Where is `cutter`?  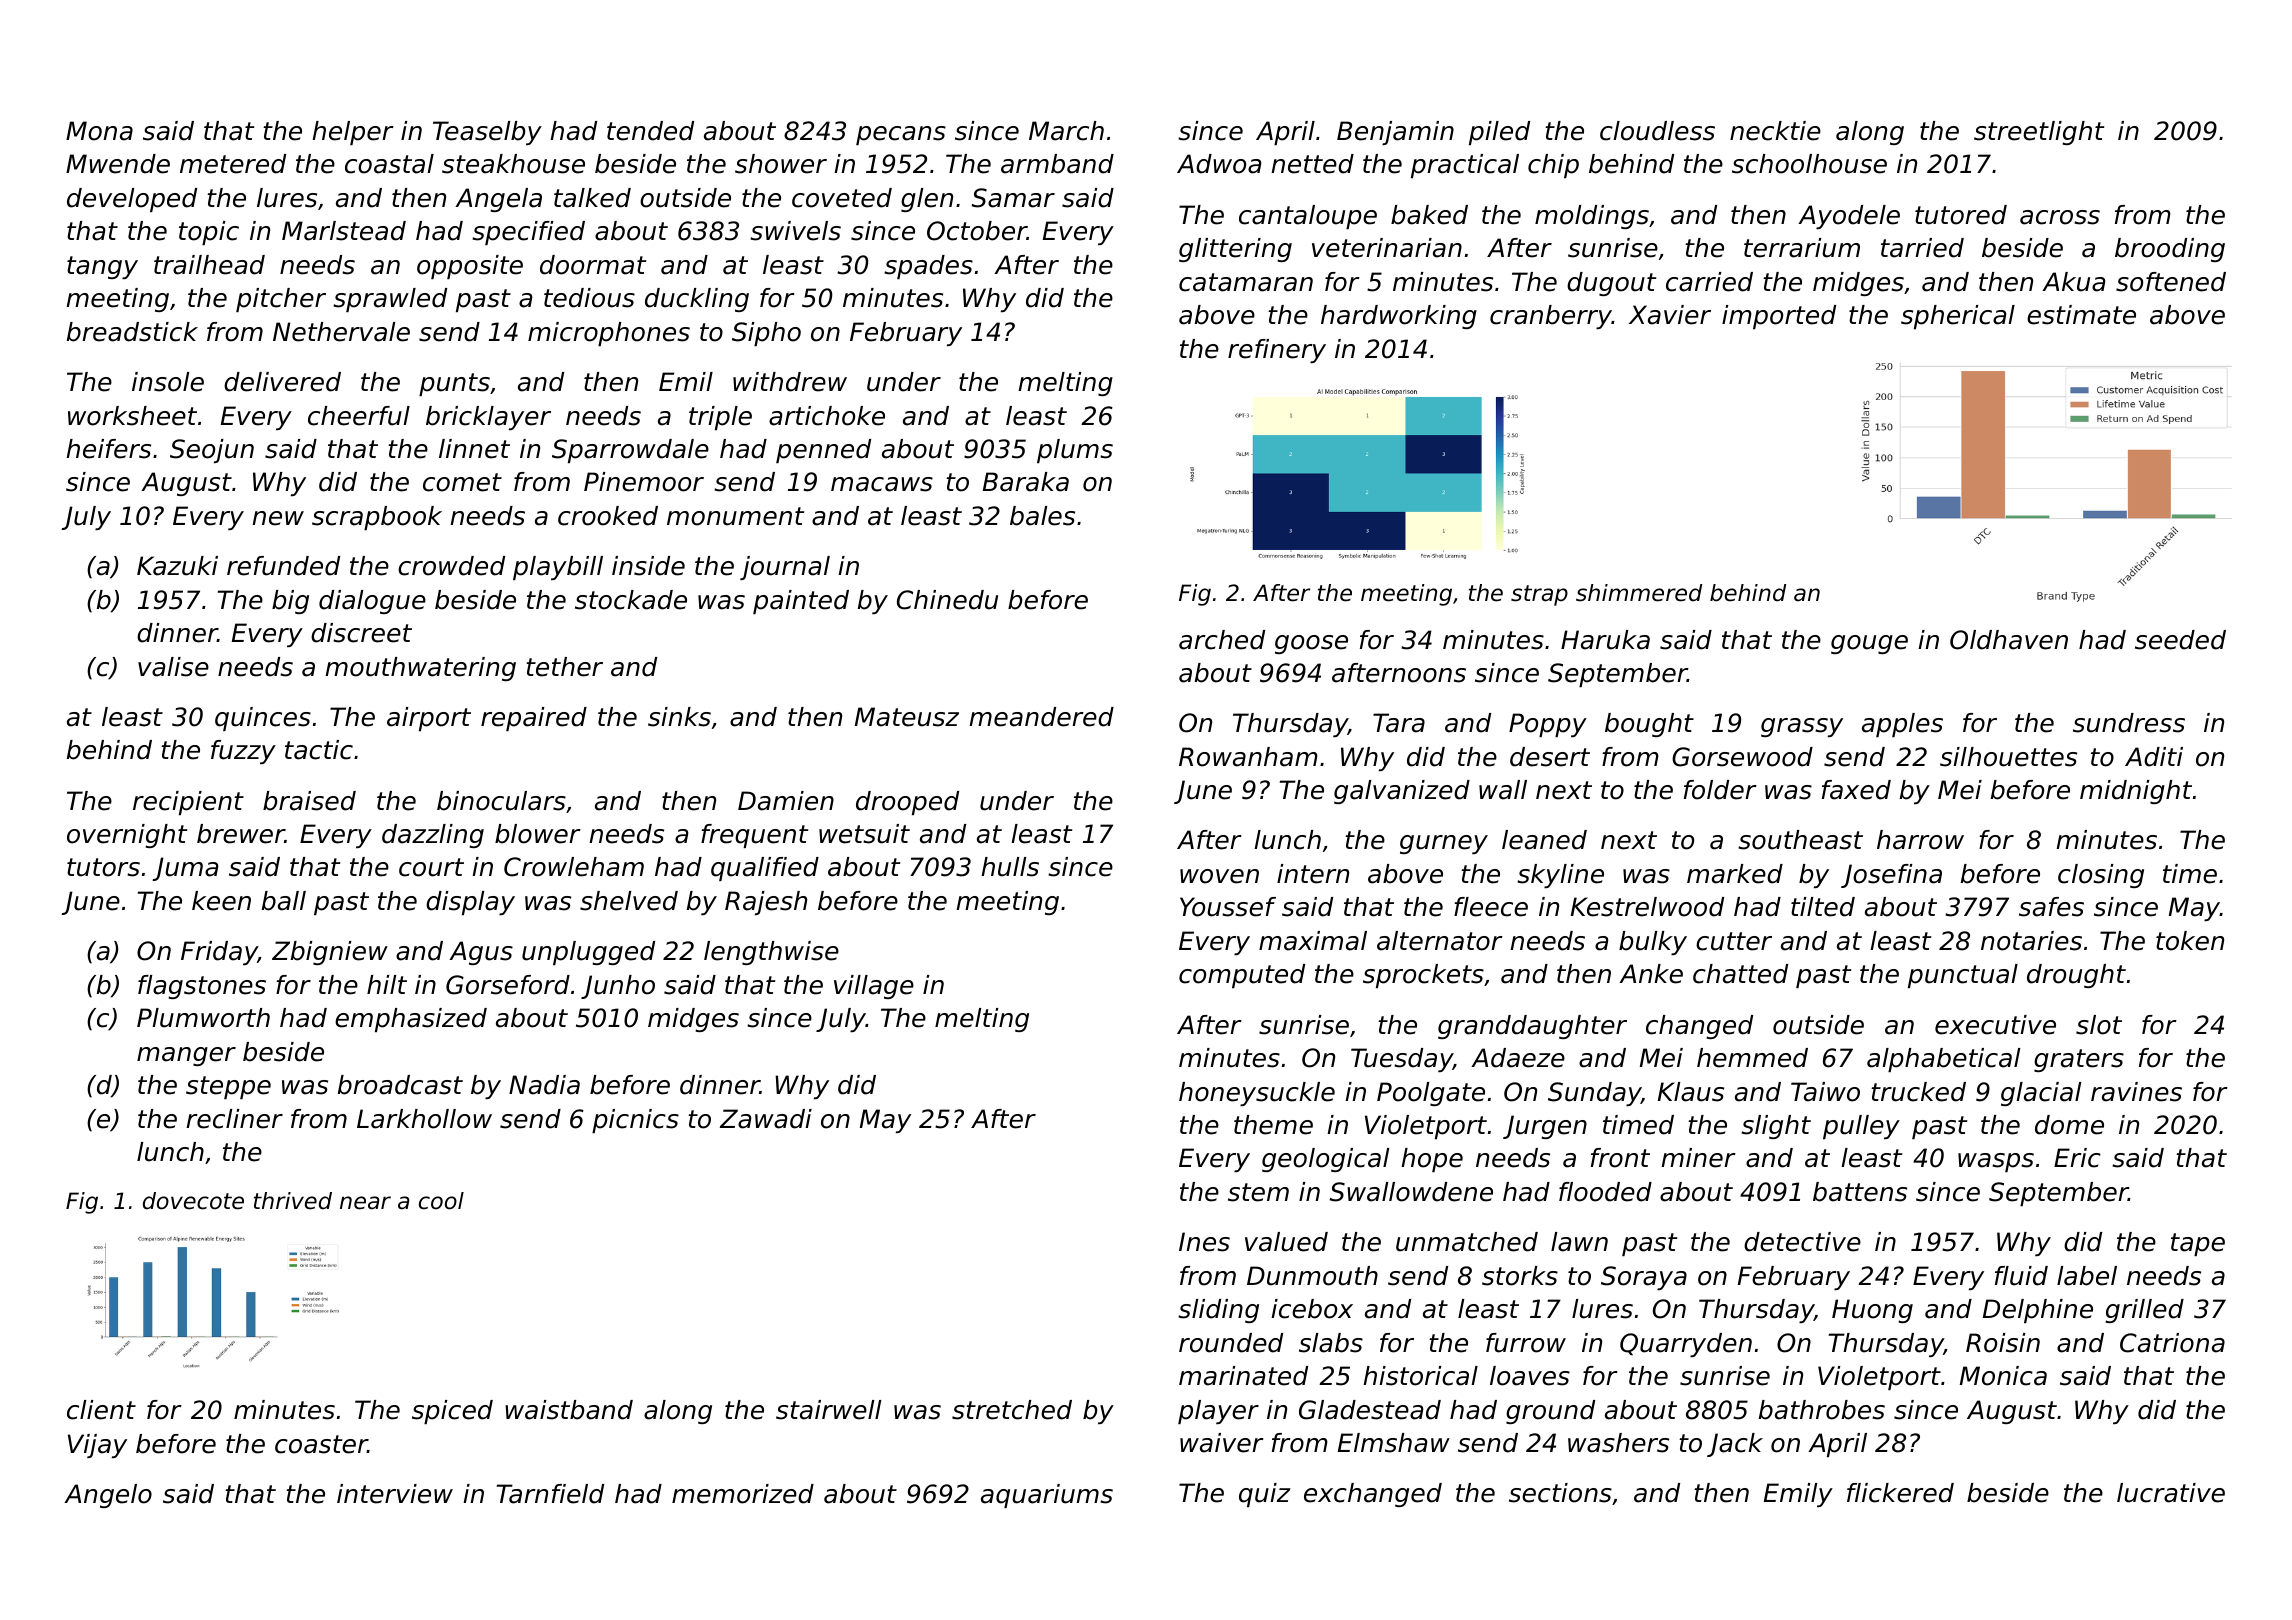 cutter is located at coordinates (1734, 941).
